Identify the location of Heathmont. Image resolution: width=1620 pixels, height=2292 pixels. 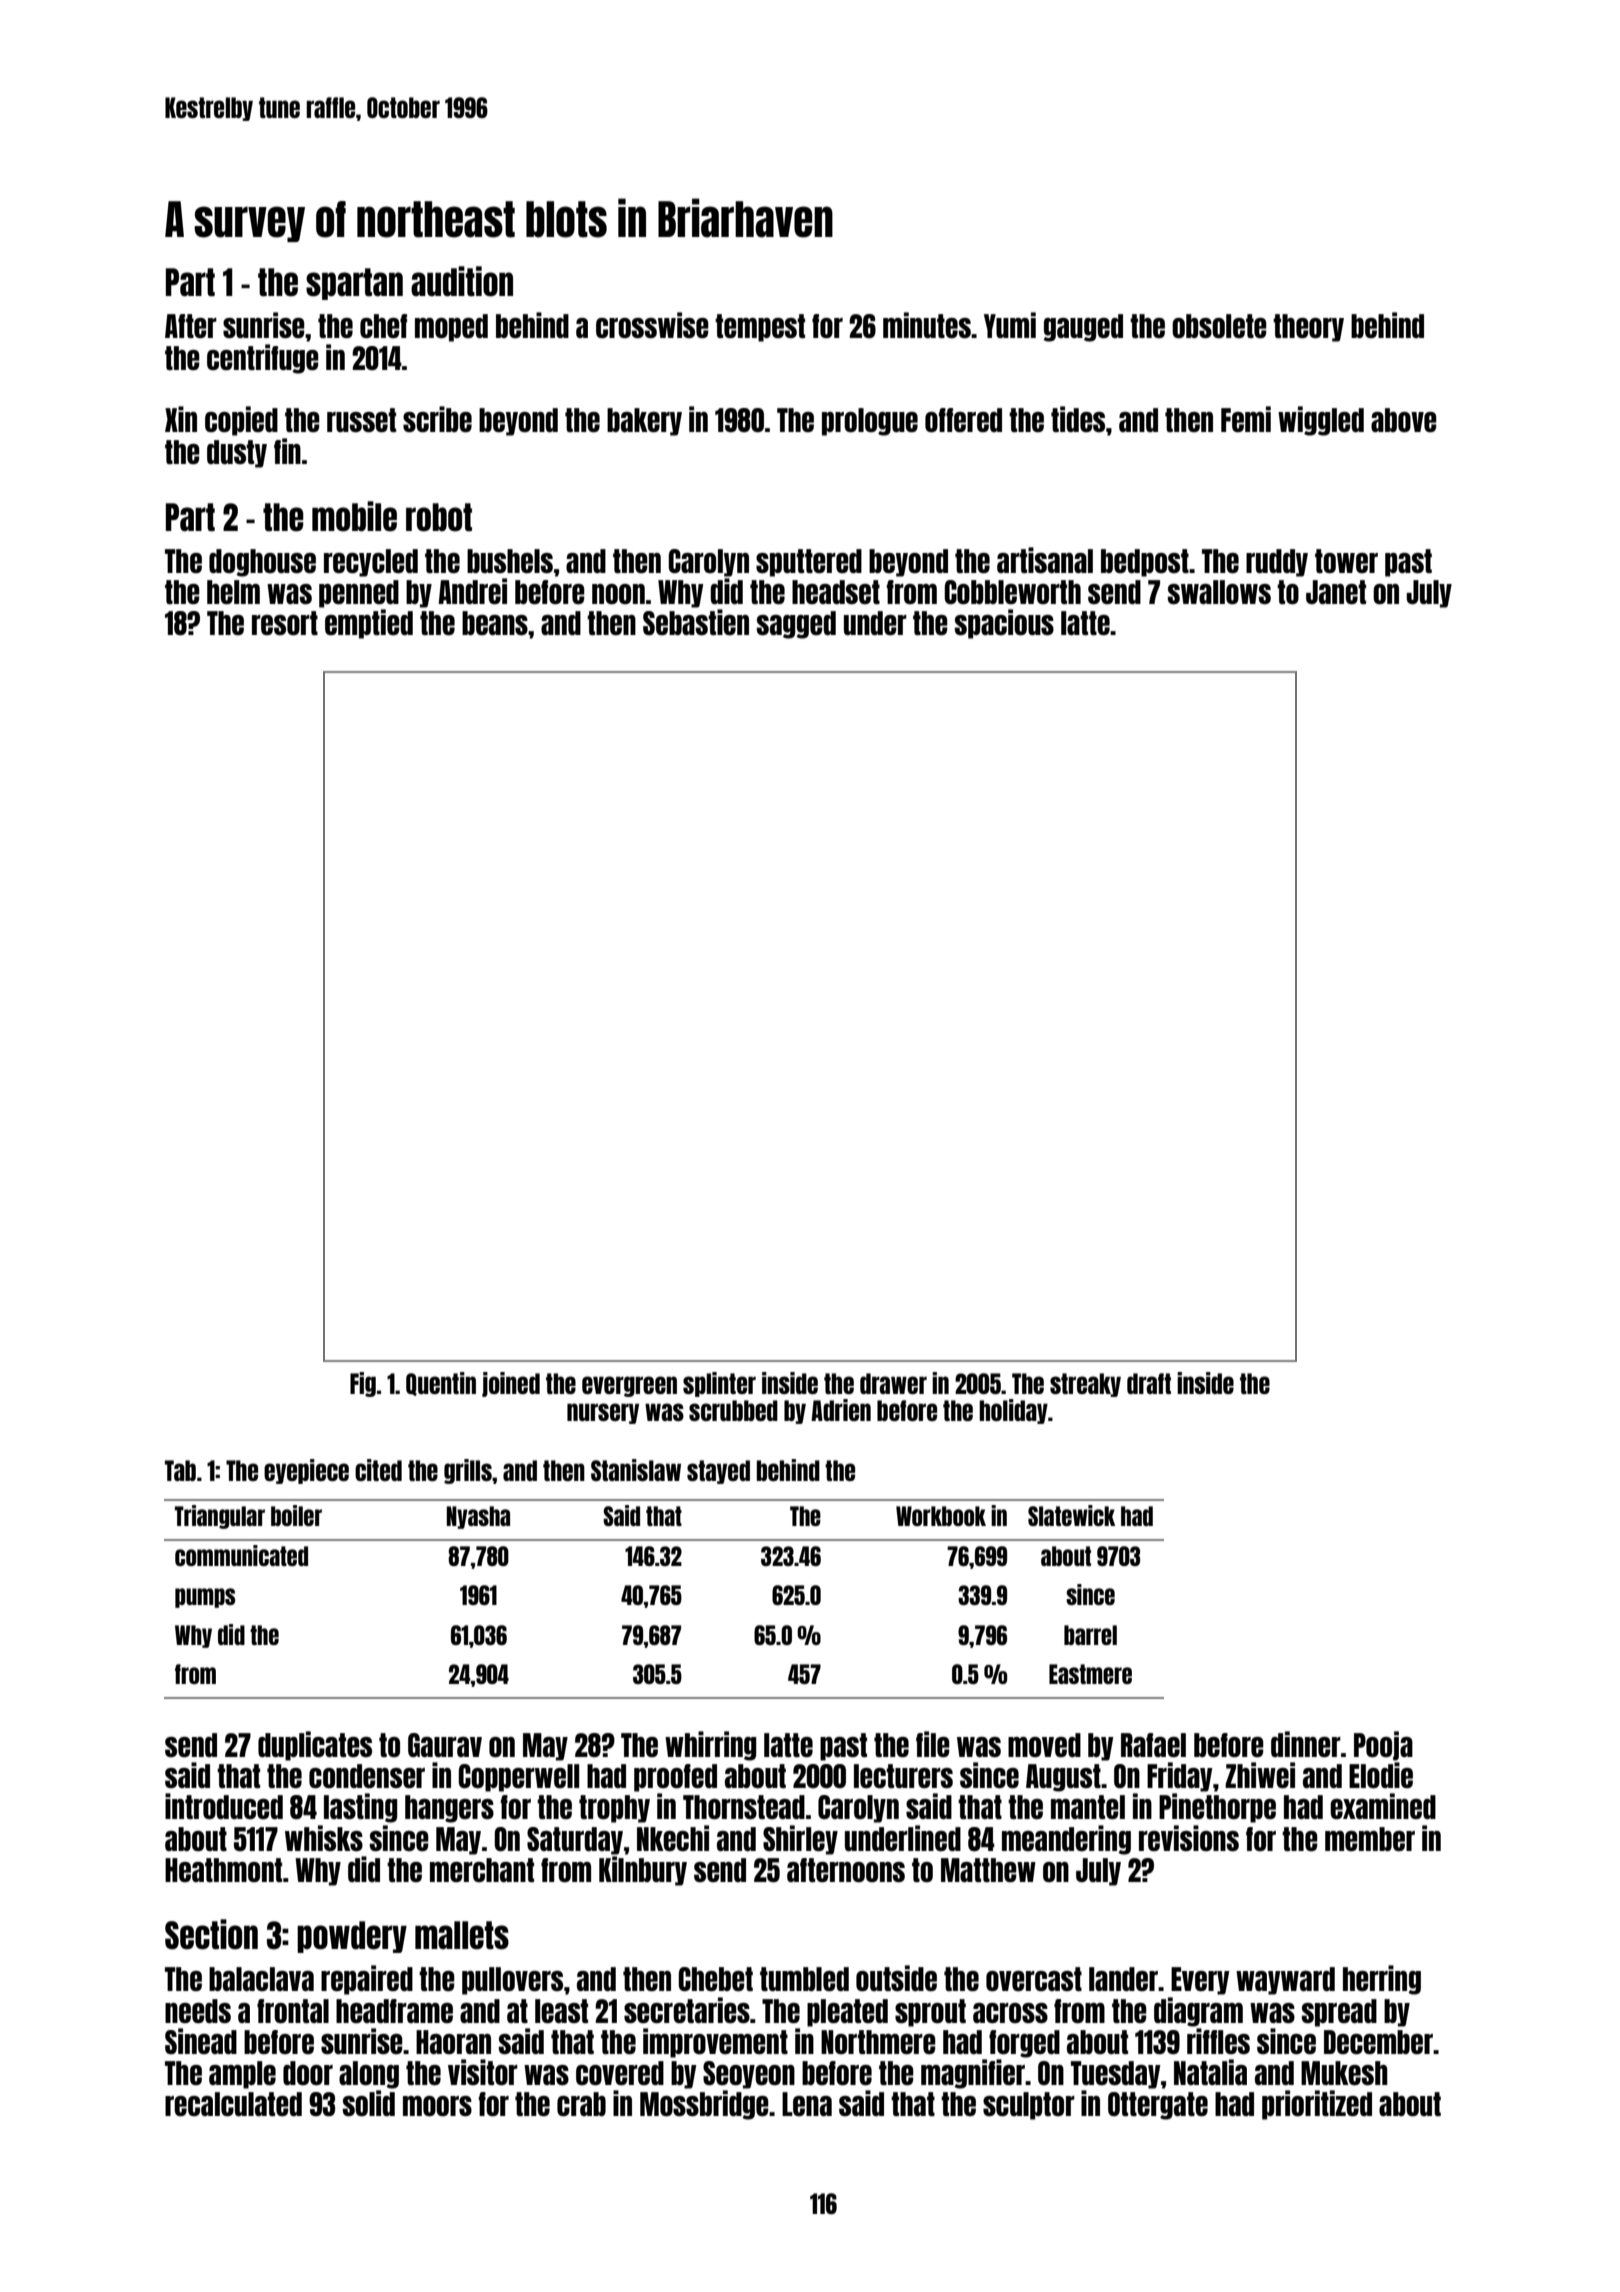
(223, 1870).
